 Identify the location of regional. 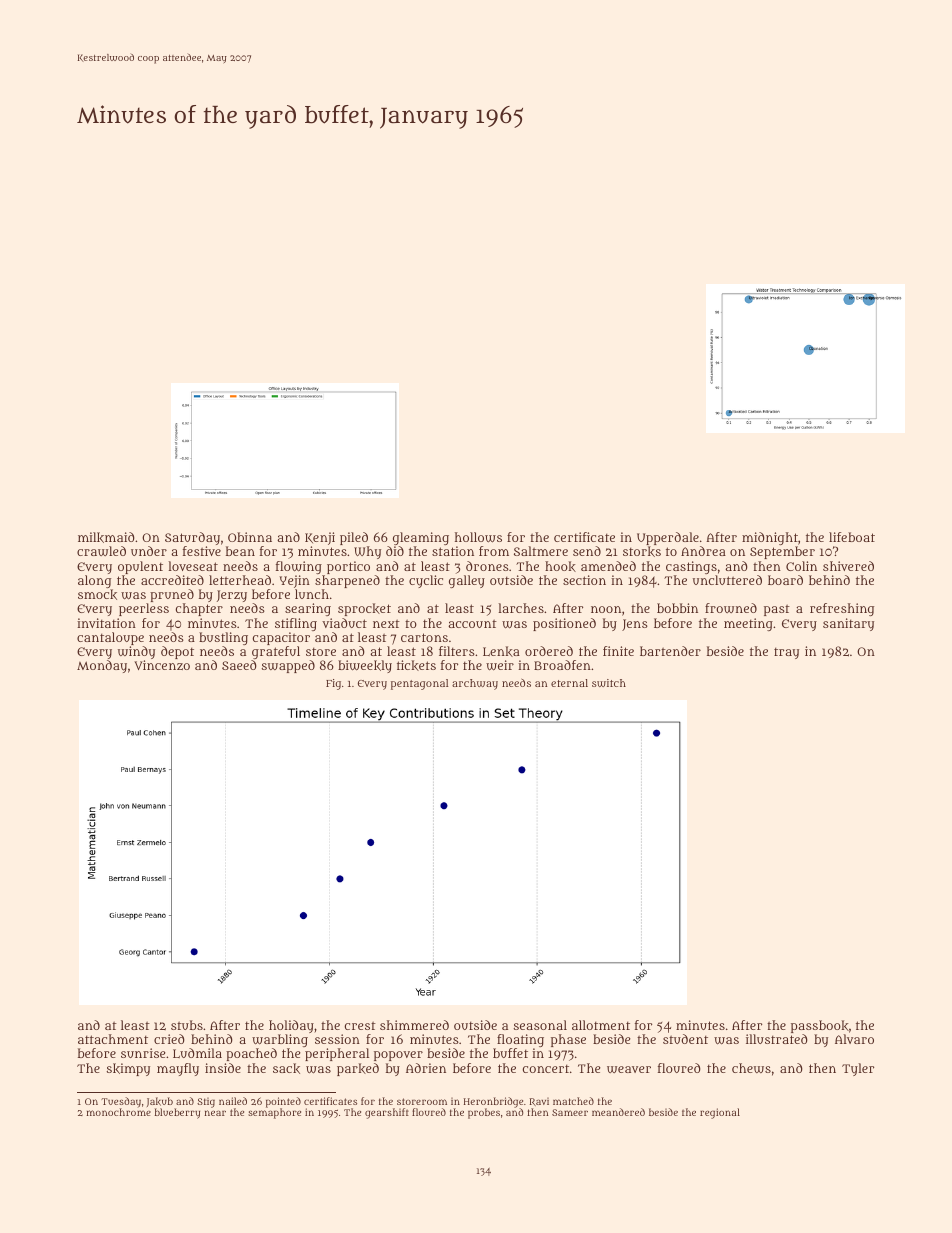
(720, 1113).
